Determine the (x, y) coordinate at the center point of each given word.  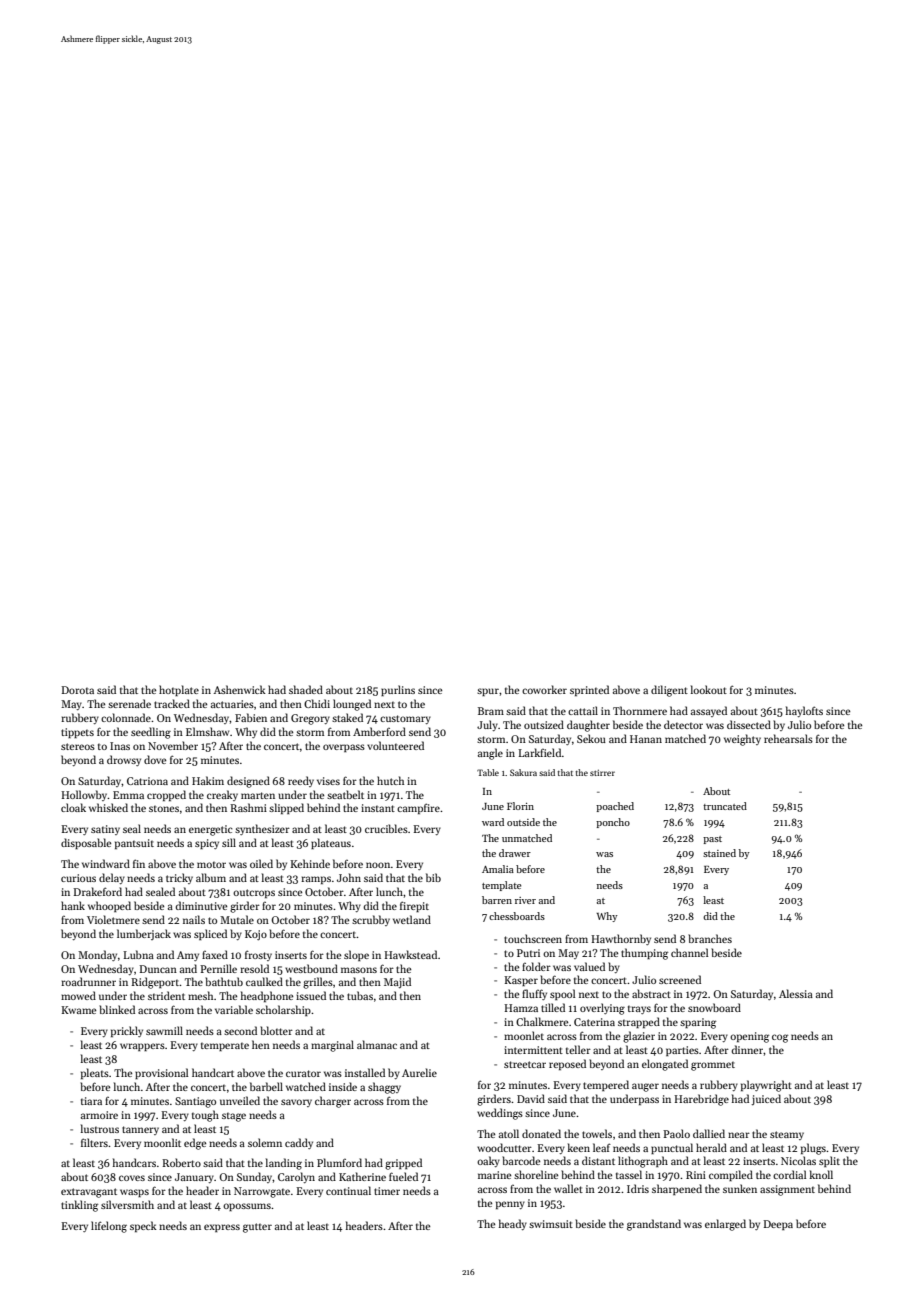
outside (523, 822)
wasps (134, 1193)
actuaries (232, 704)
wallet (568, 1188)
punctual (672, 1148)
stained (719, 853)
